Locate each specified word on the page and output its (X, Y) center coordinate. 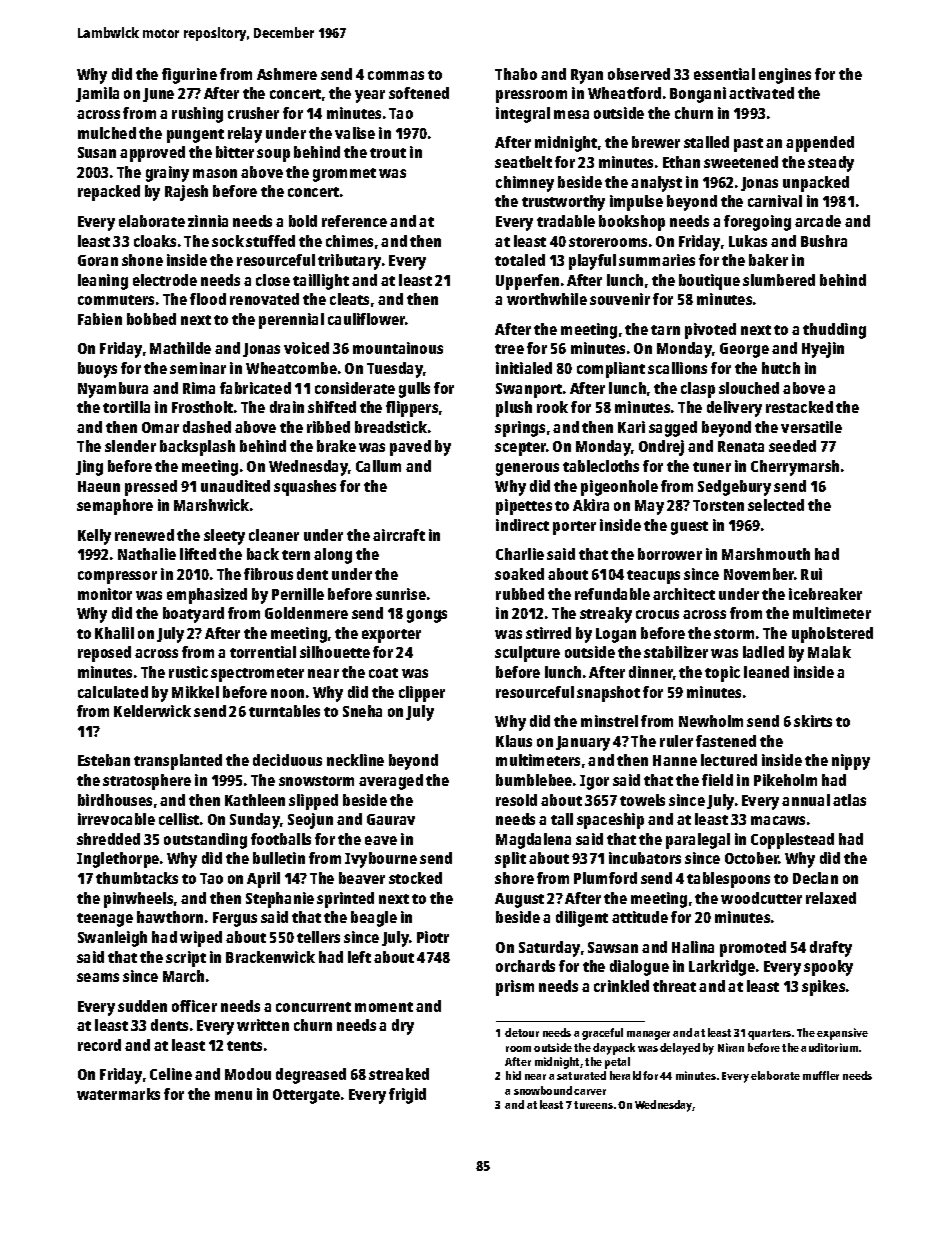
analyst (656, 184)
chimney (525, 184)
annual (806, 800)
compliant (611, 370)
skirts (813, 721)
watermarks (118, 1094)
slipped (313, 802)
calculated (113, 692)
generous (527, 469)
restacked (799, 407)
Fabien (100, 319)
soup (273, 155)
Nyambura (113, 390)
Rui (811, 574)
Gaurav (391, 819)
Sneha (362, 711)
